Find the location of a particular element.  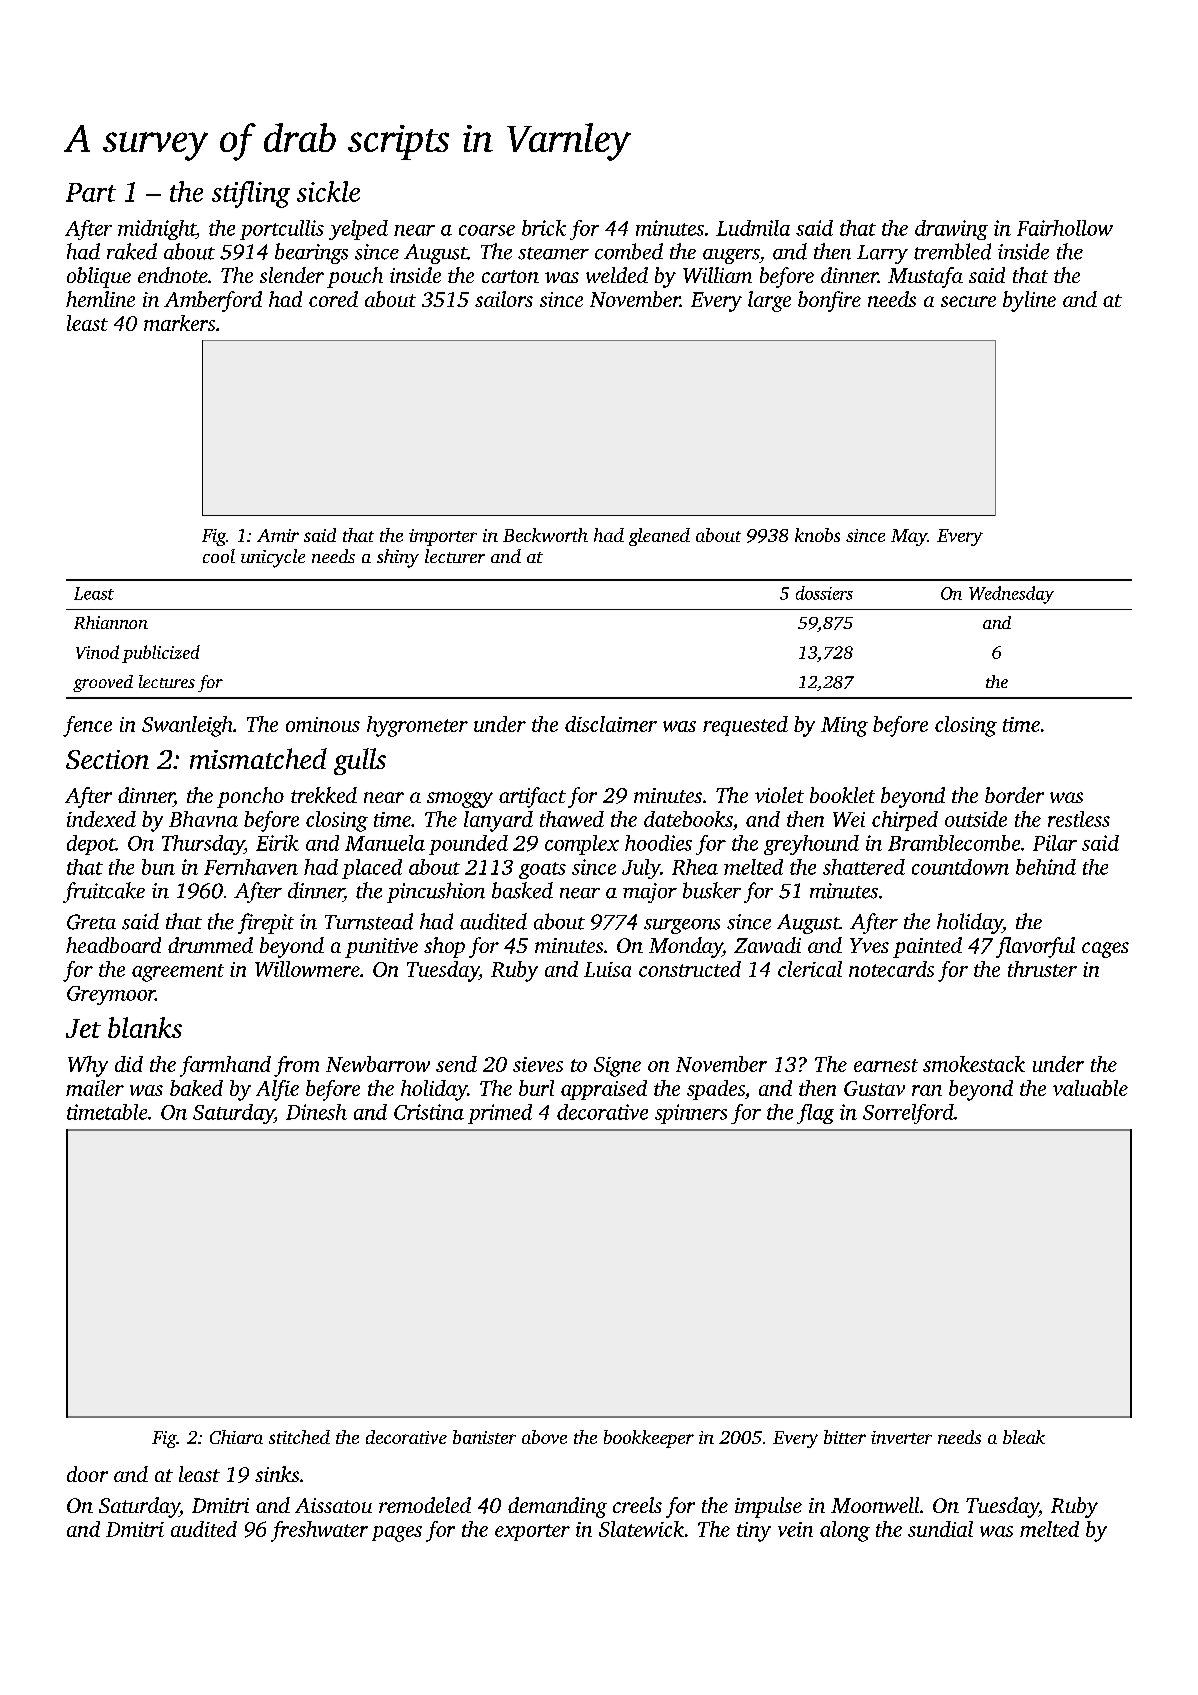

stifling is located at coordinates (251, 194).
